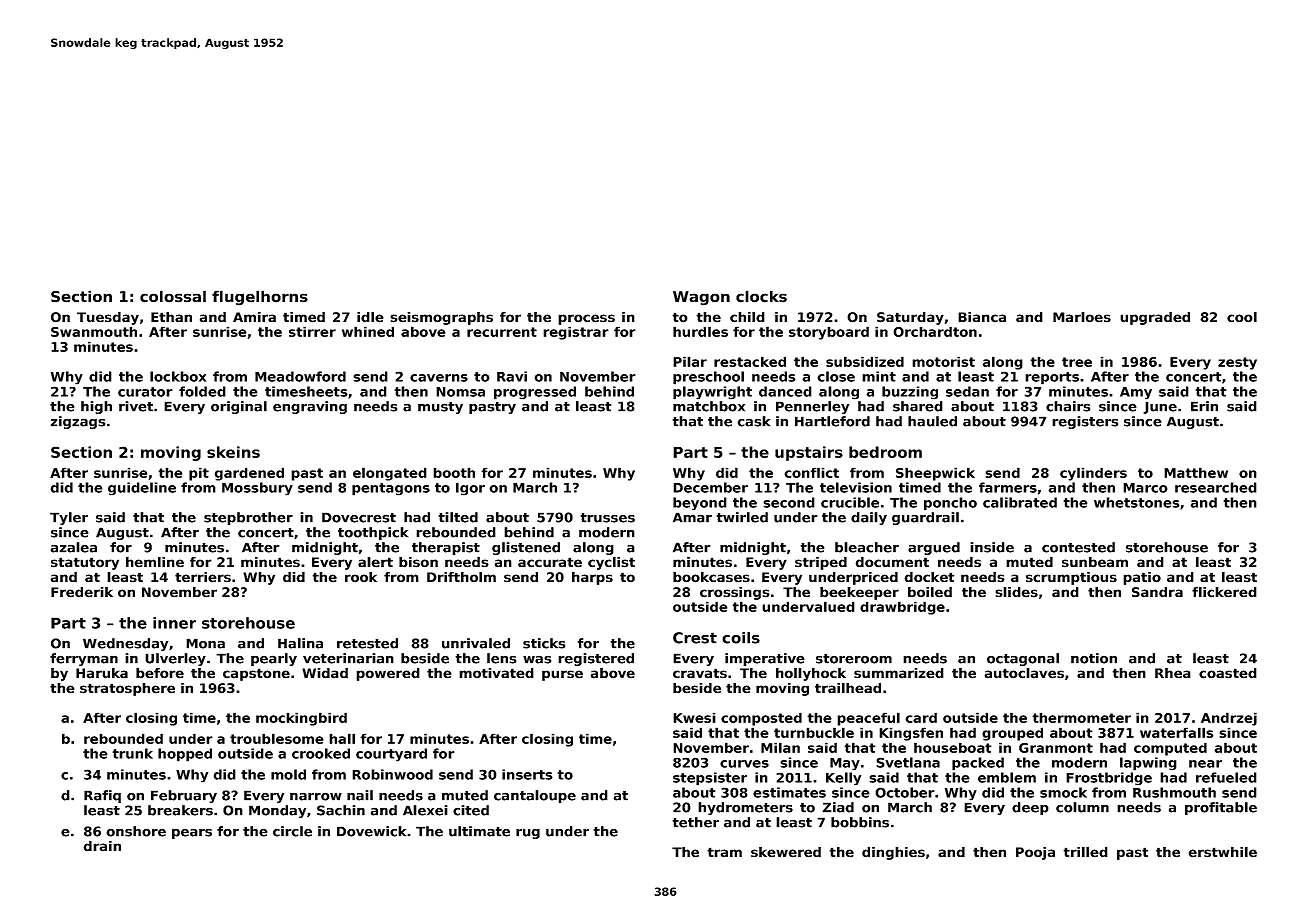 Image resolution: width=1308 pixels, height=924 pixels. I want to click on February, so click(184, 796).
